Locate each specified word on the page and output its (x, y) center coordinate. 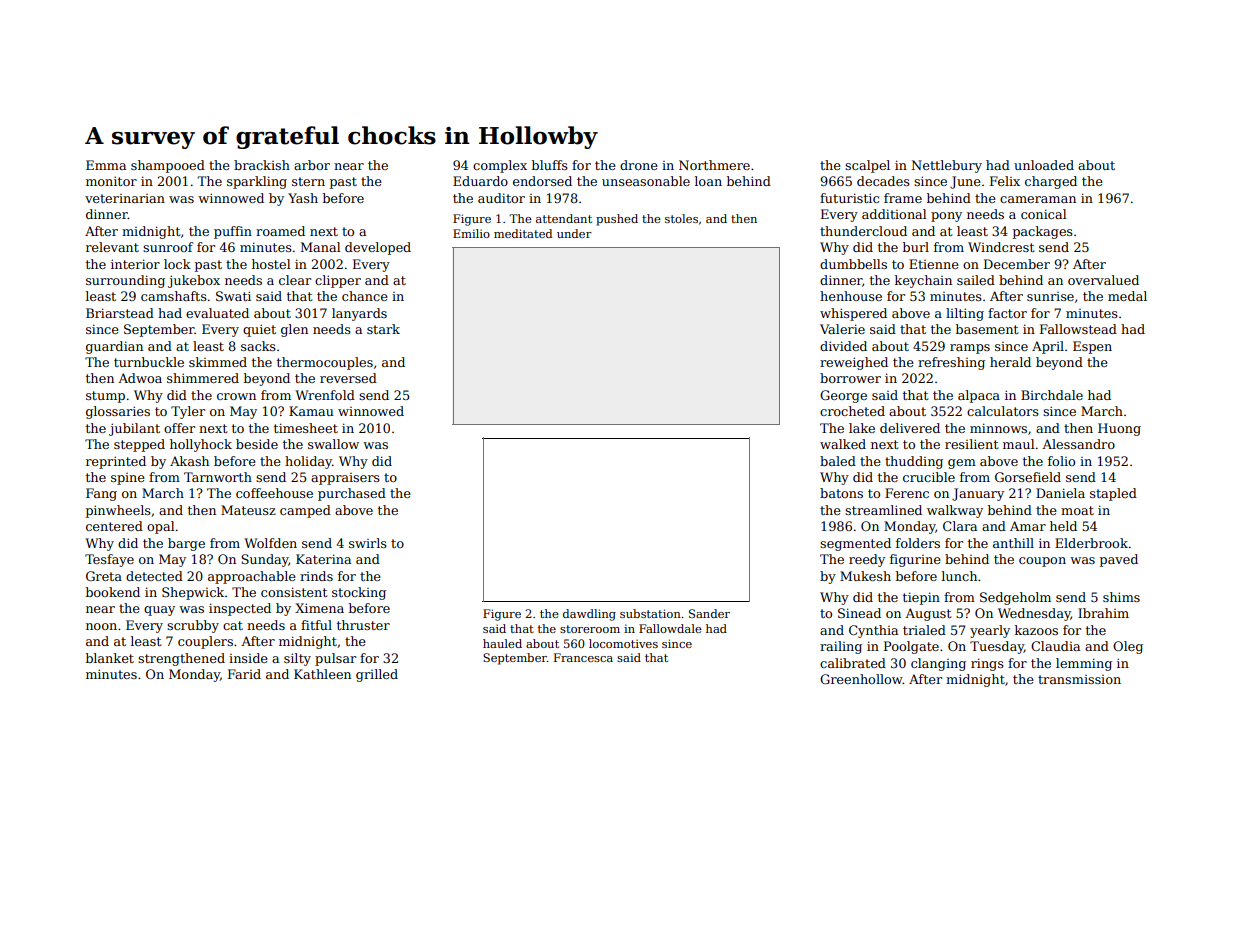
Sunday (265, 560)
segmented (855, 544)
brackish (262, 165)
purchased (352, 494)
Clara (960, 526)
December (1017, 264)
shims (1121, 597)
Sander (709, 613)
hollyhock (201, 445)
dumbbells (853, 264)
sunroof (168, 247)
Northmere (714, 165)
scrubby (193, 626)
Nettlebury (946, 166)
